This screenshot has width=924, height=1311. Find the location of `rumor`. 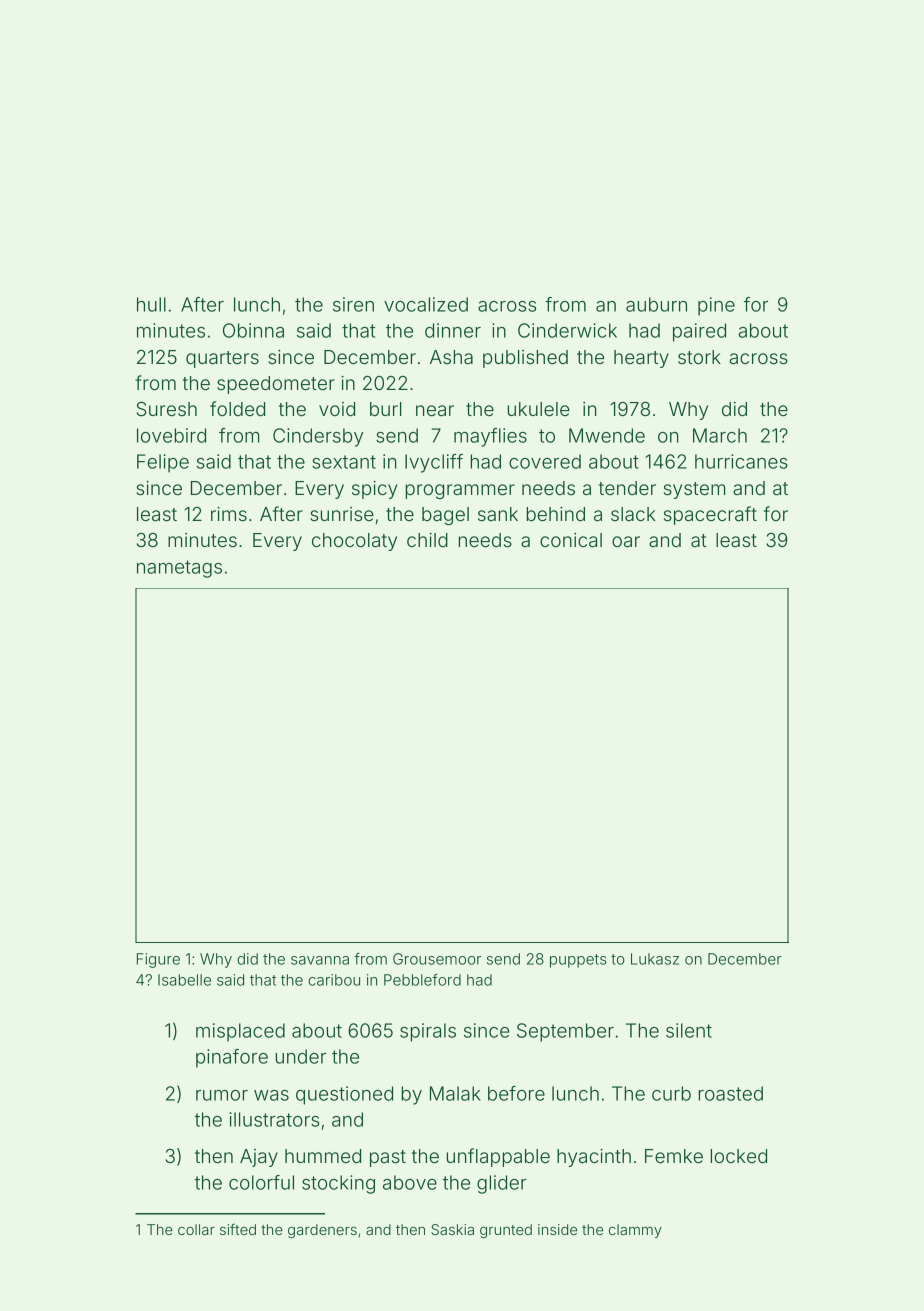

rumor is located at coordinates (222, 1095).
